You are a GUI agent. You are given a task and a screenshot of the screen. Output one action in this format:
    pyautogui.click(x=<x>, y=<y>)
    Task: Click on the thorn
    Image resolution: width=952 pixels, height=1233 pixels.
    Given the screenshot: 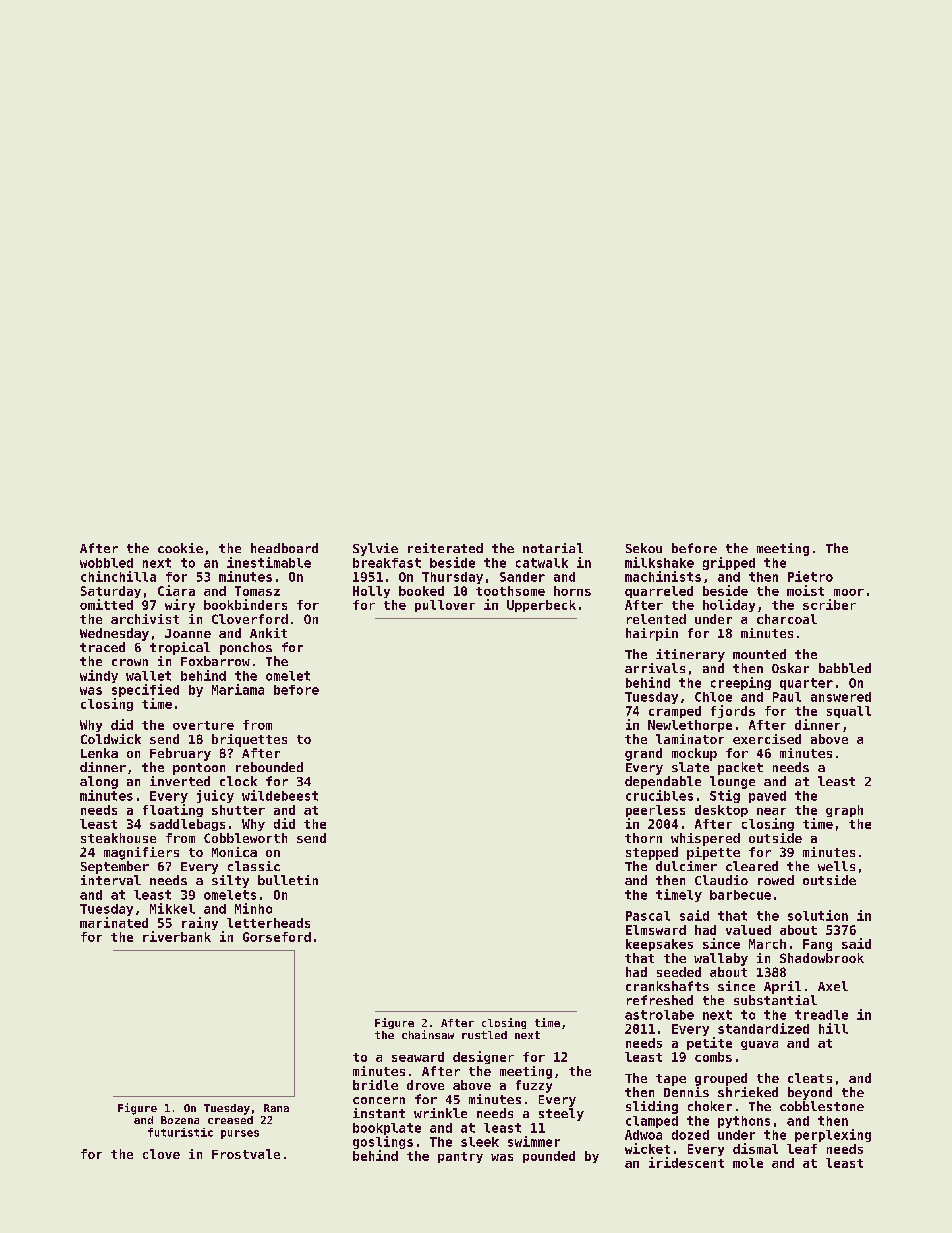 What is the action you would take?
    pyautogui.click(x=643, y=838)
